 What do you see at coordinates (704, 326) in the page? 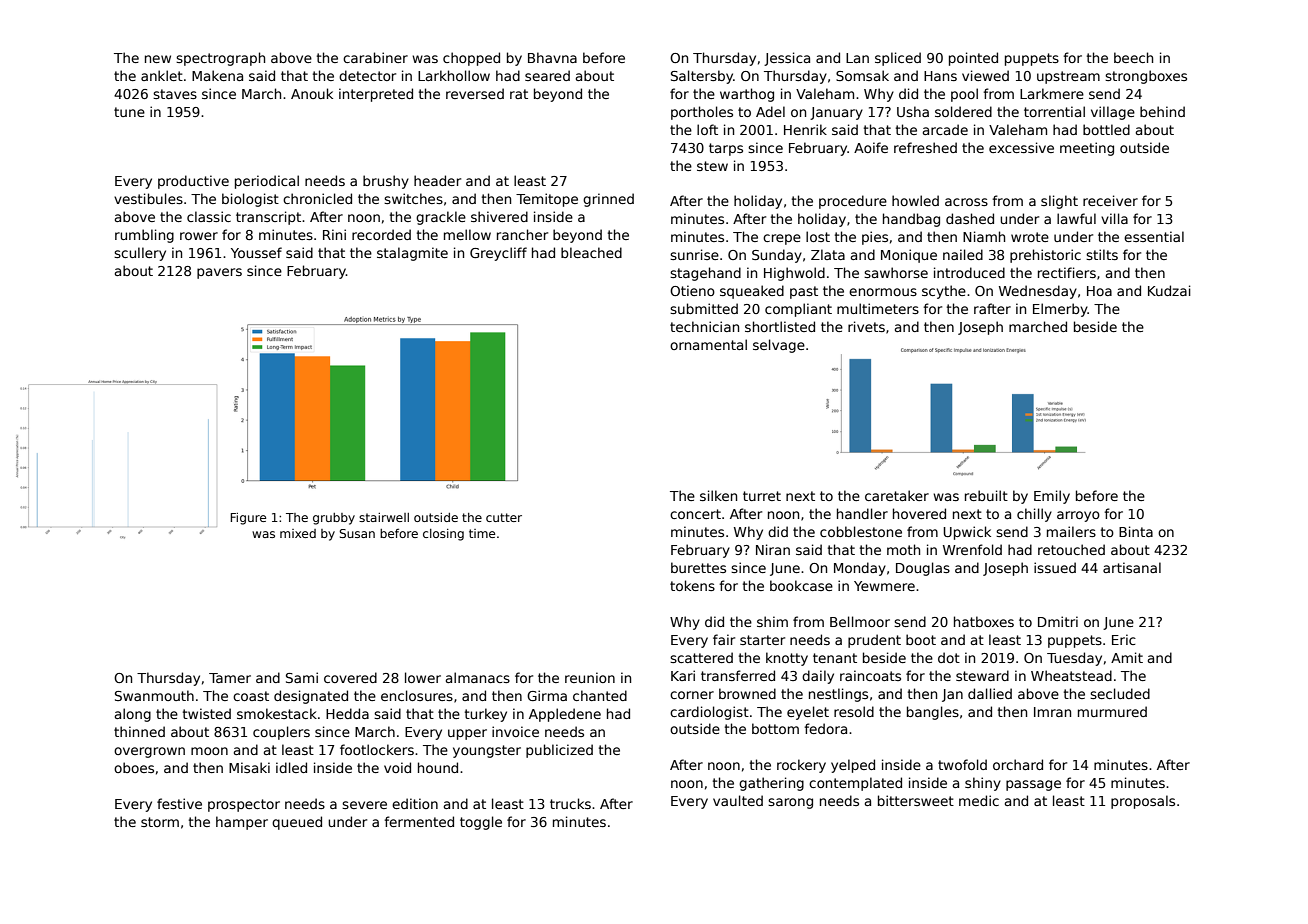
I see `technician` at bounding box center [704, 326].
